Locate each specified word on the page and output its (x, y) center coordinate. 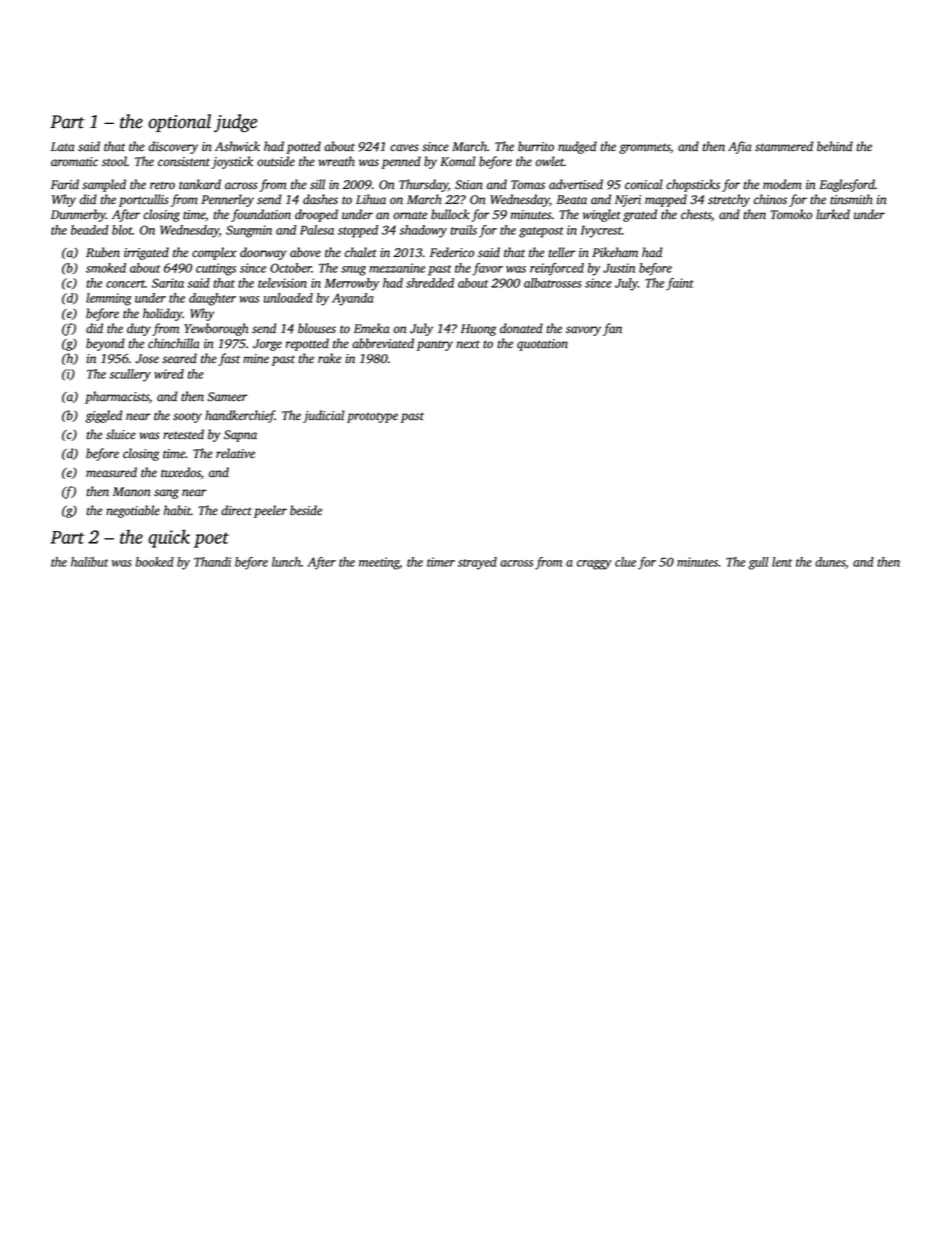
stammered (784, 146)
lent (782, 562)
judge (235, 123)
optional (179, 123)
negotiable (133, 511)
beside (306, 510)
